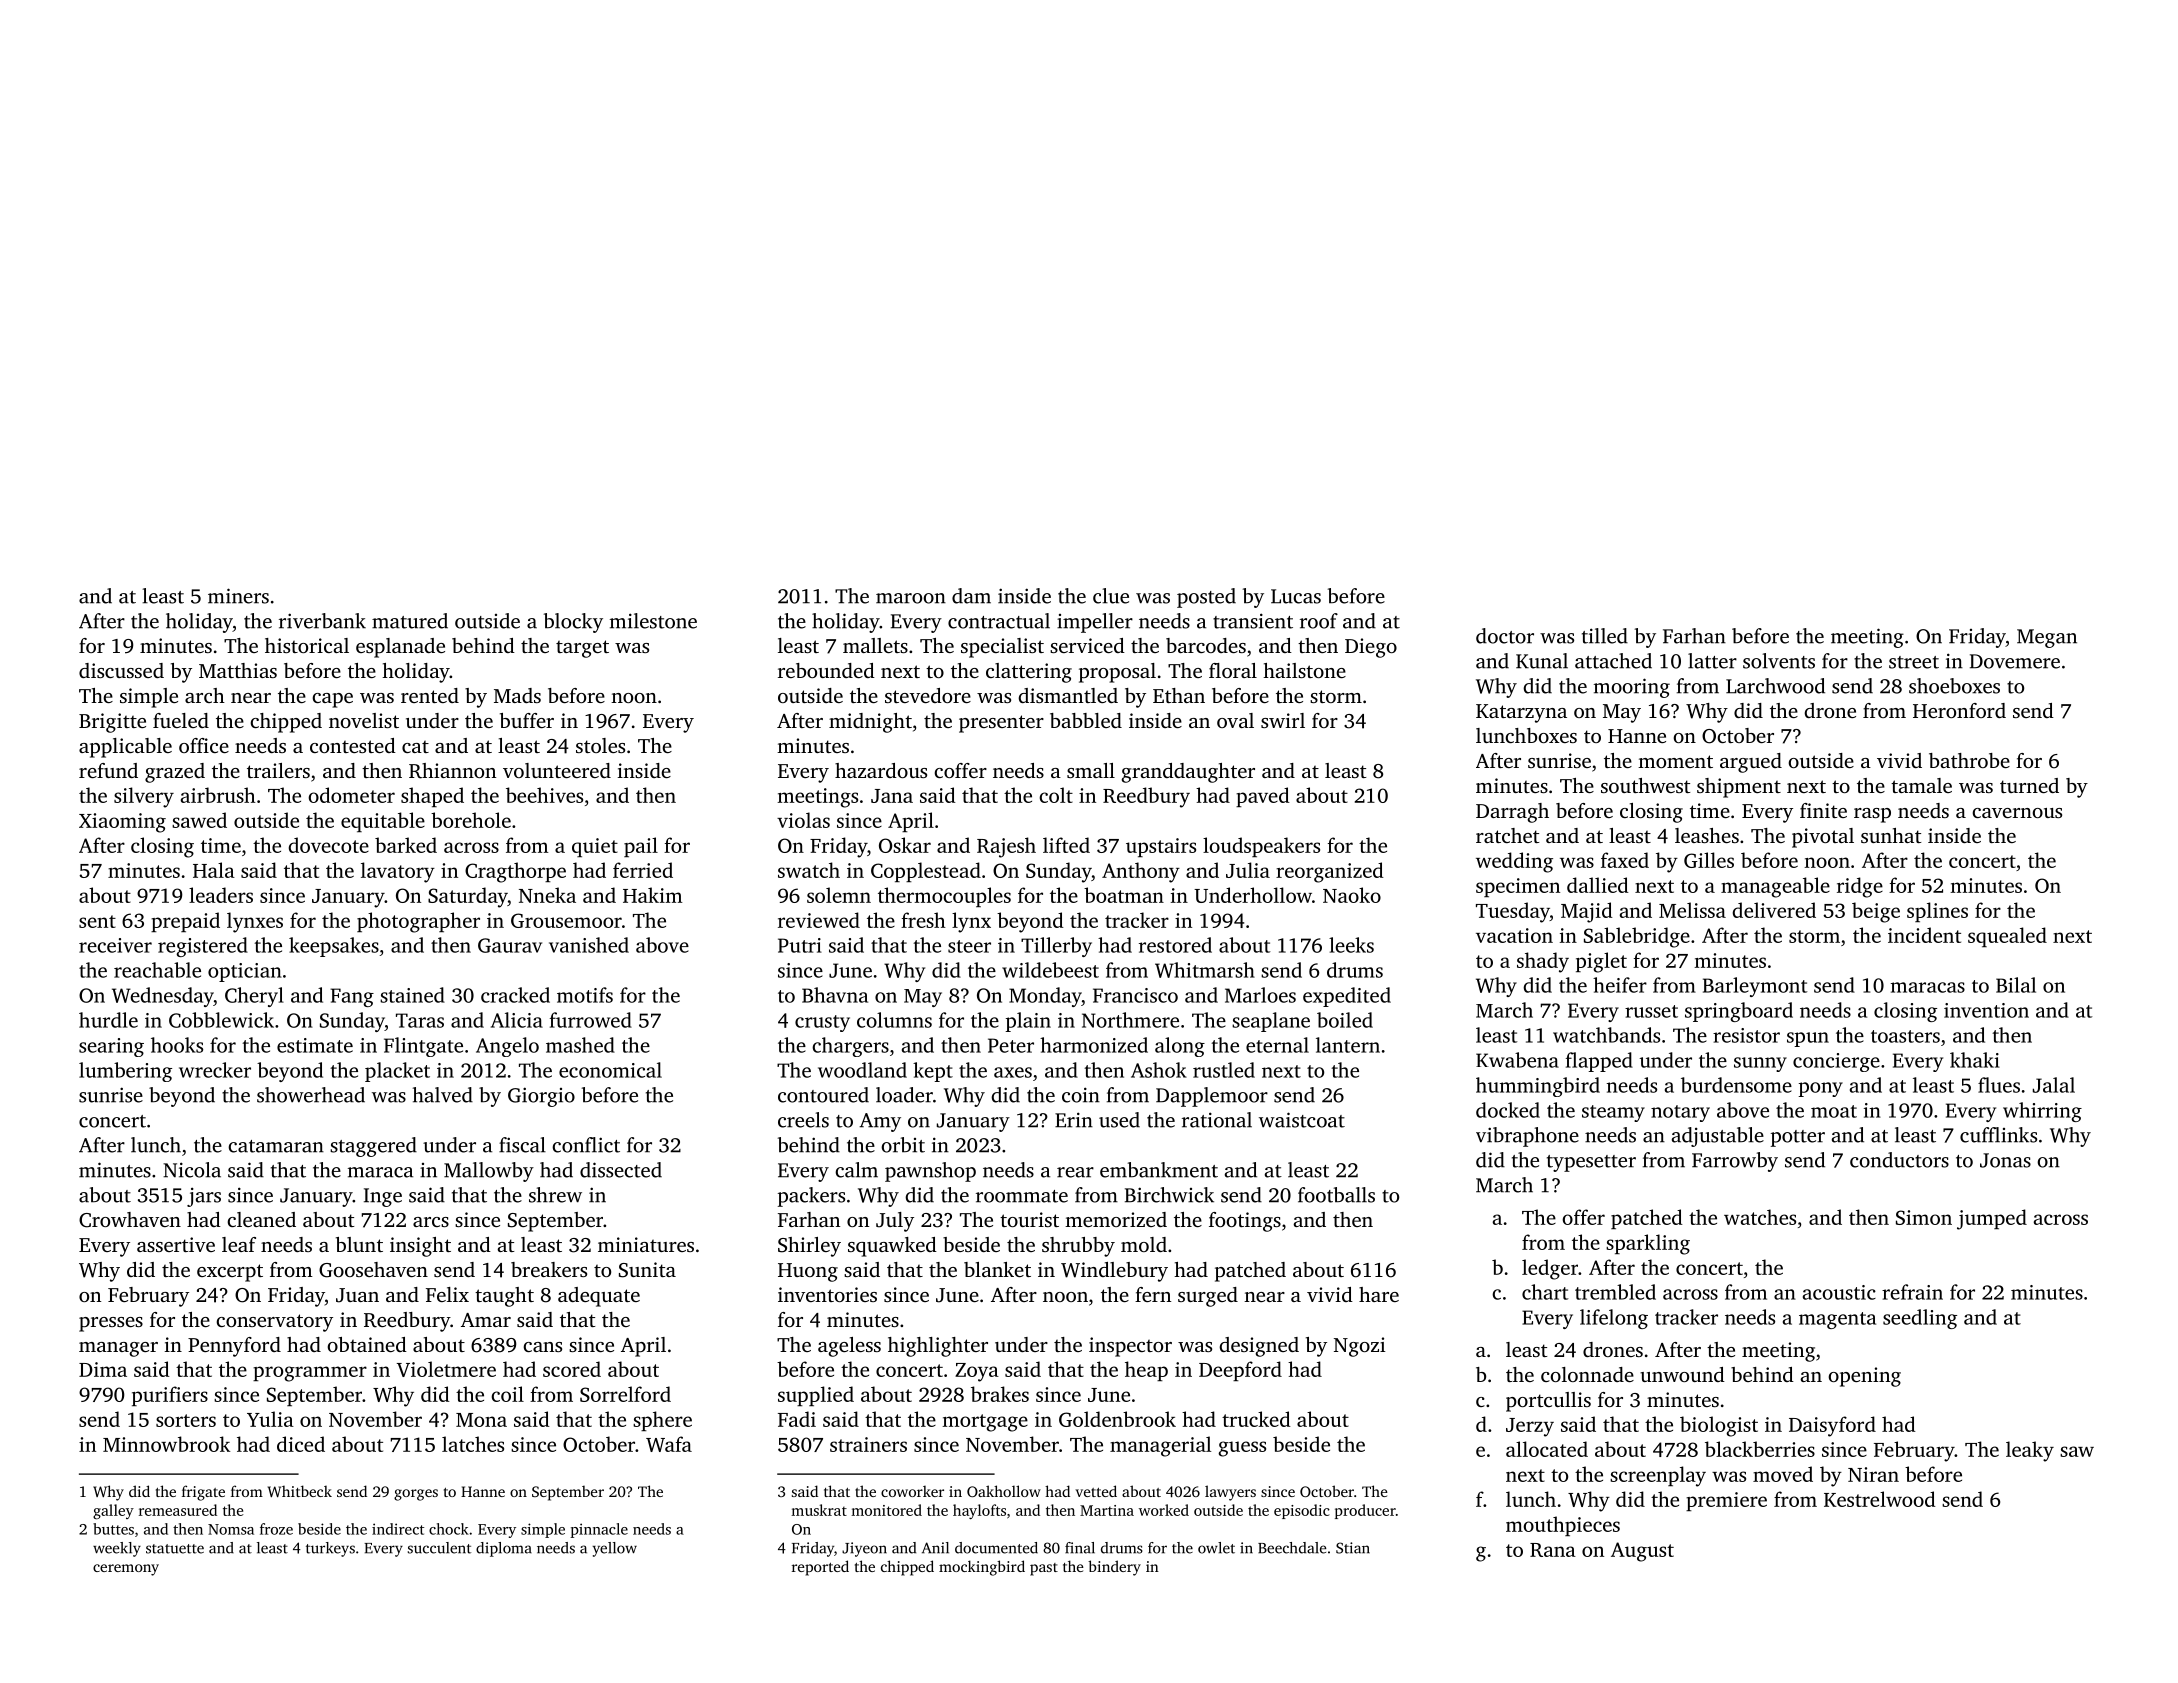 The image size is (2178, 1683). I want to click on unwound, so click(1682, 1374).
